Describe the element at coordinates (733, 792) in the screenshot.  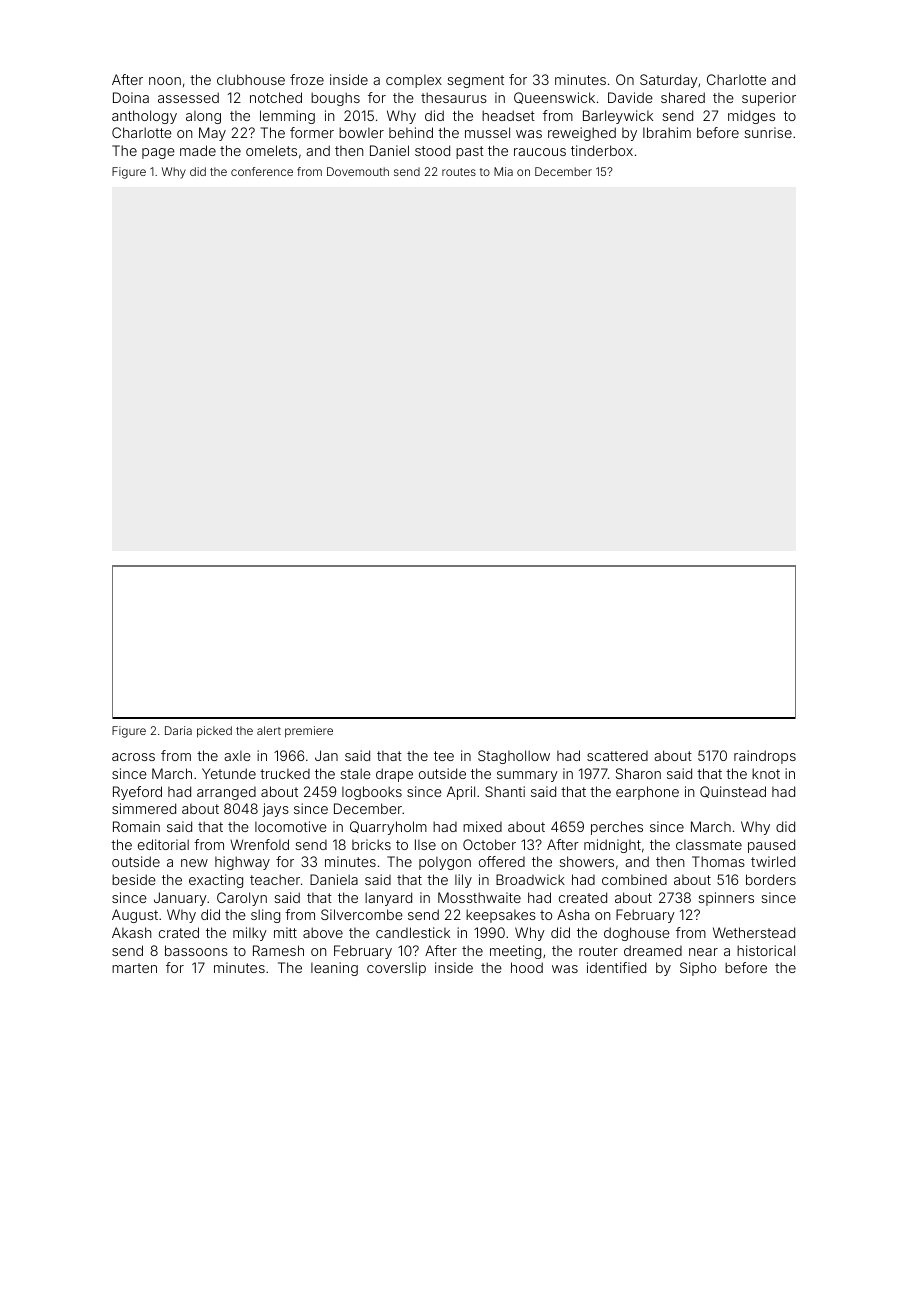
I see `Quinstead` at that location.
